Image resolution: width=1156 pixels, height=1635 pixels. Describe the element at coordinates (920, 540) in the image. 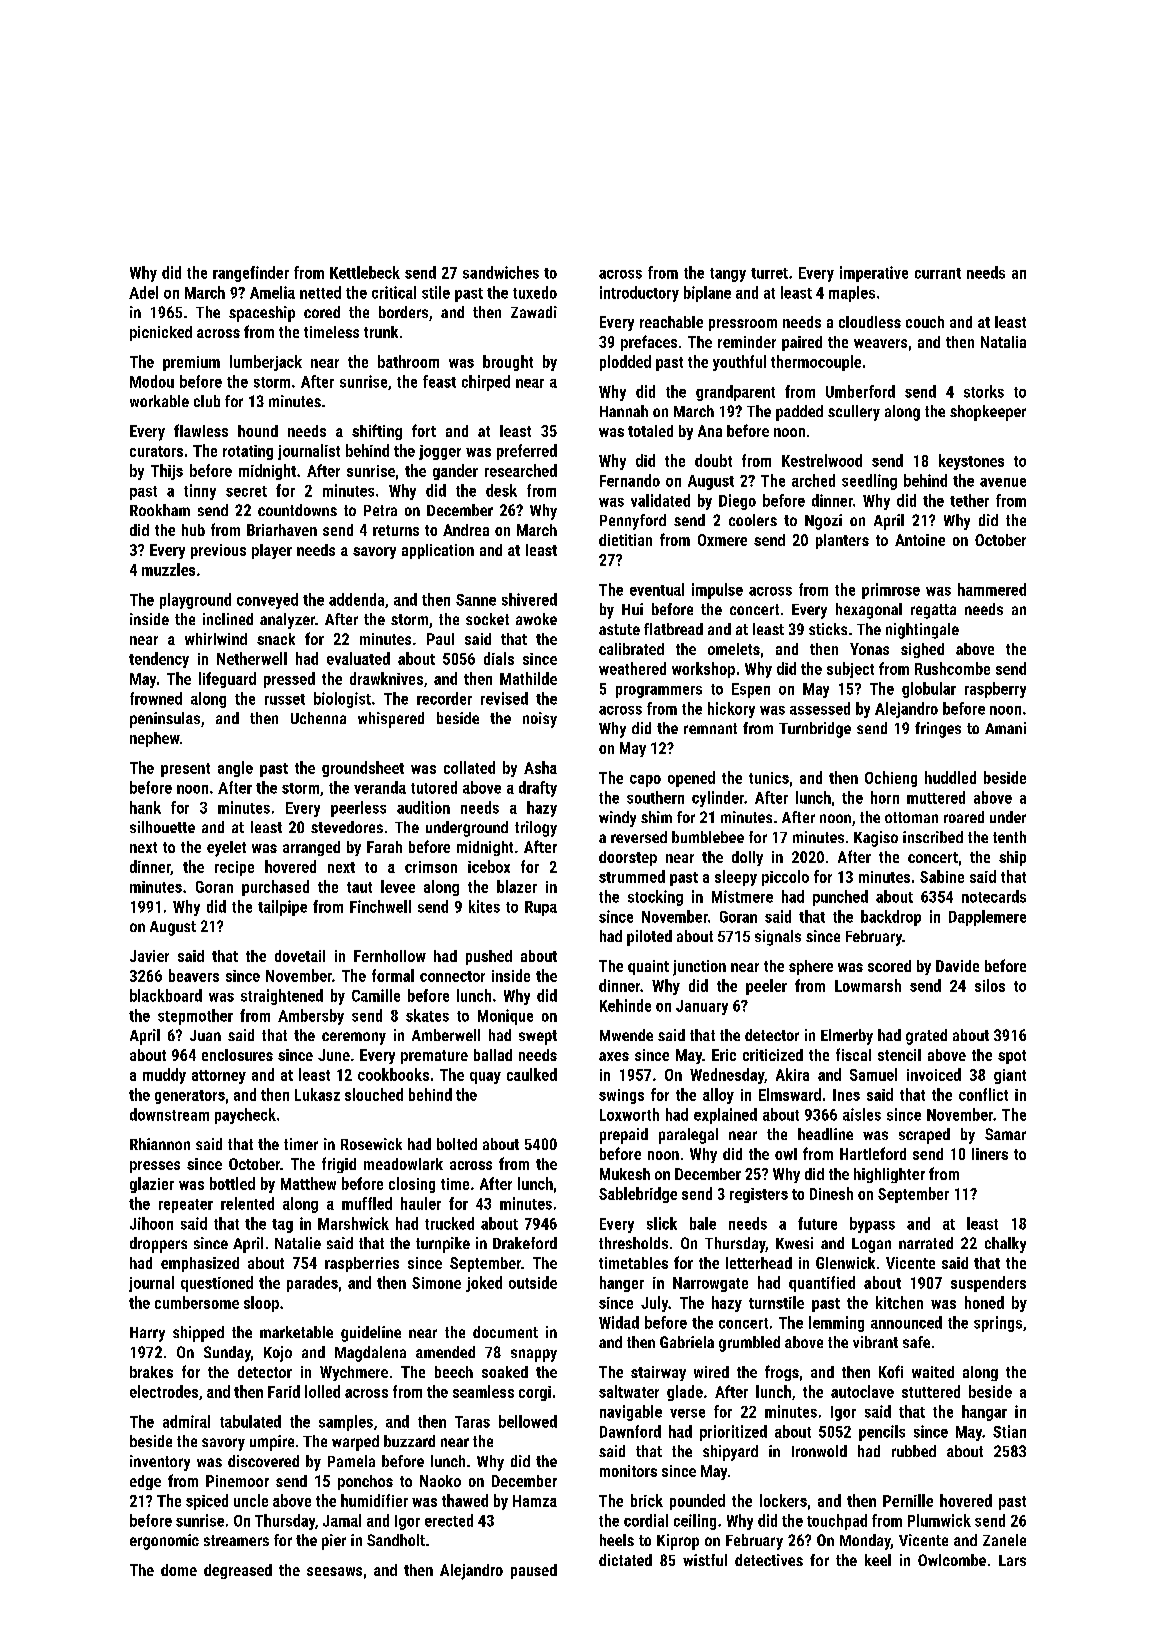

I see `Antoine` at that location.
